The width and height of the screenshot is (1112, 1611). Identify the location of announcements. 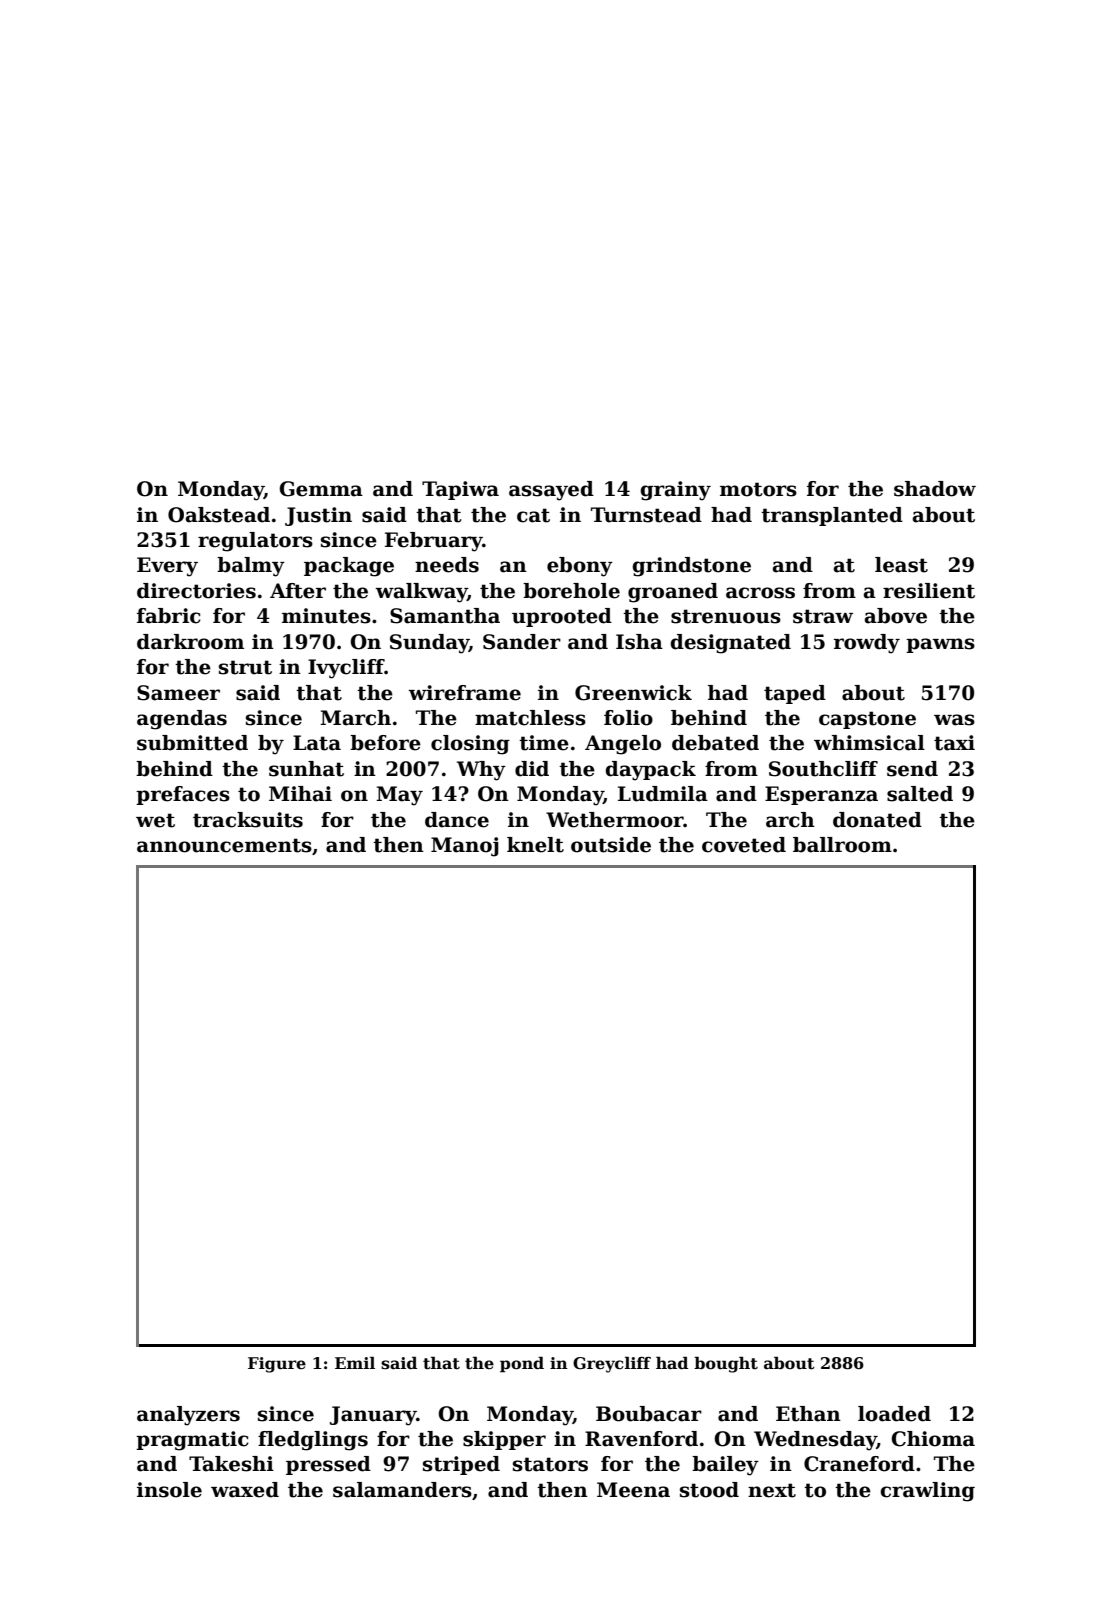
(224, 845).
